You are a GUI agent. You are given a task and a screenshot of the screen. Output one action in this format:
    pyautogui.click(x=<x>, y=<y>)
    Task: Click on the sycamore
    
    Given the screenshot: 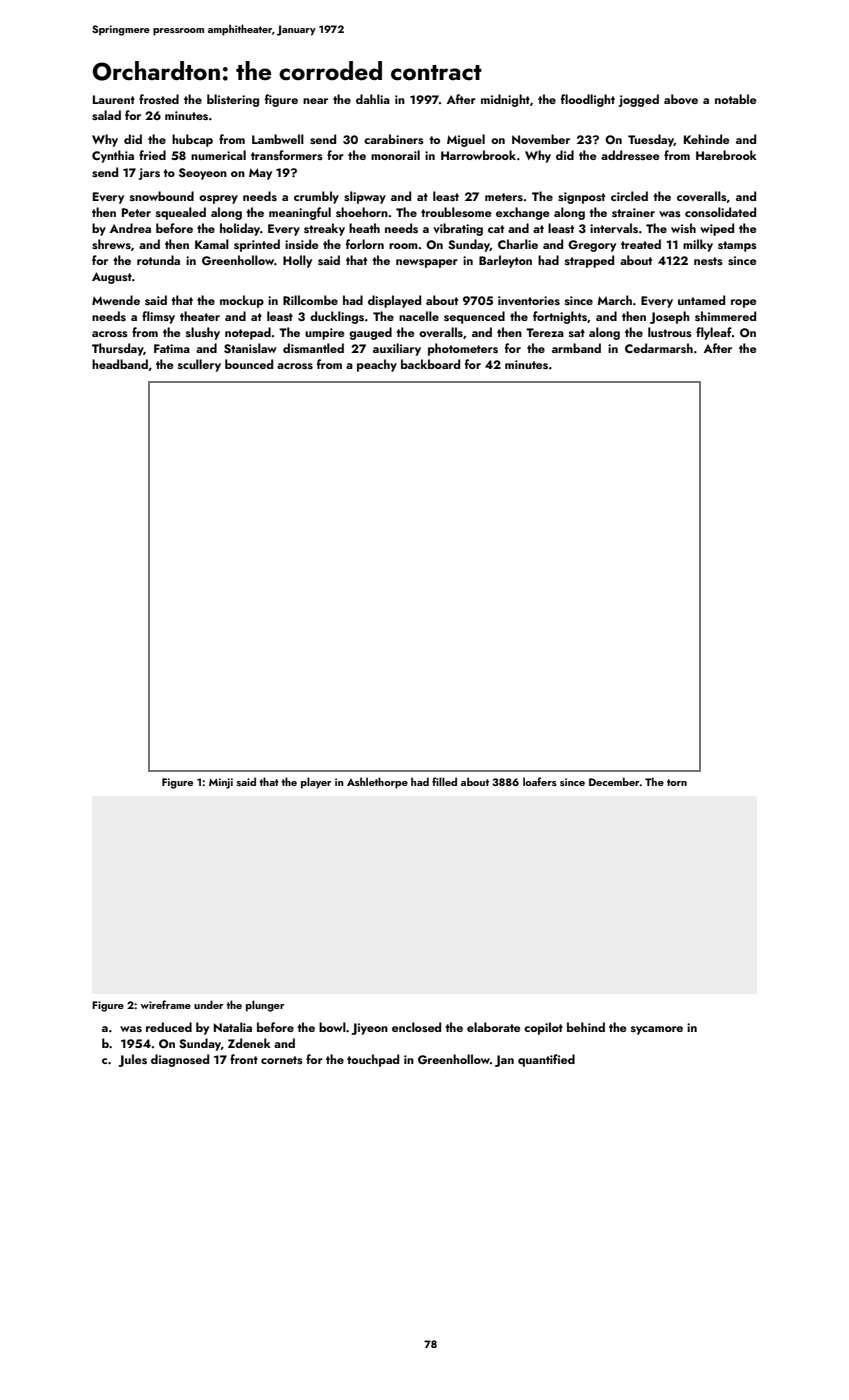 What is the action you would take?
    pyautogui.click(x=657, y=1030)
